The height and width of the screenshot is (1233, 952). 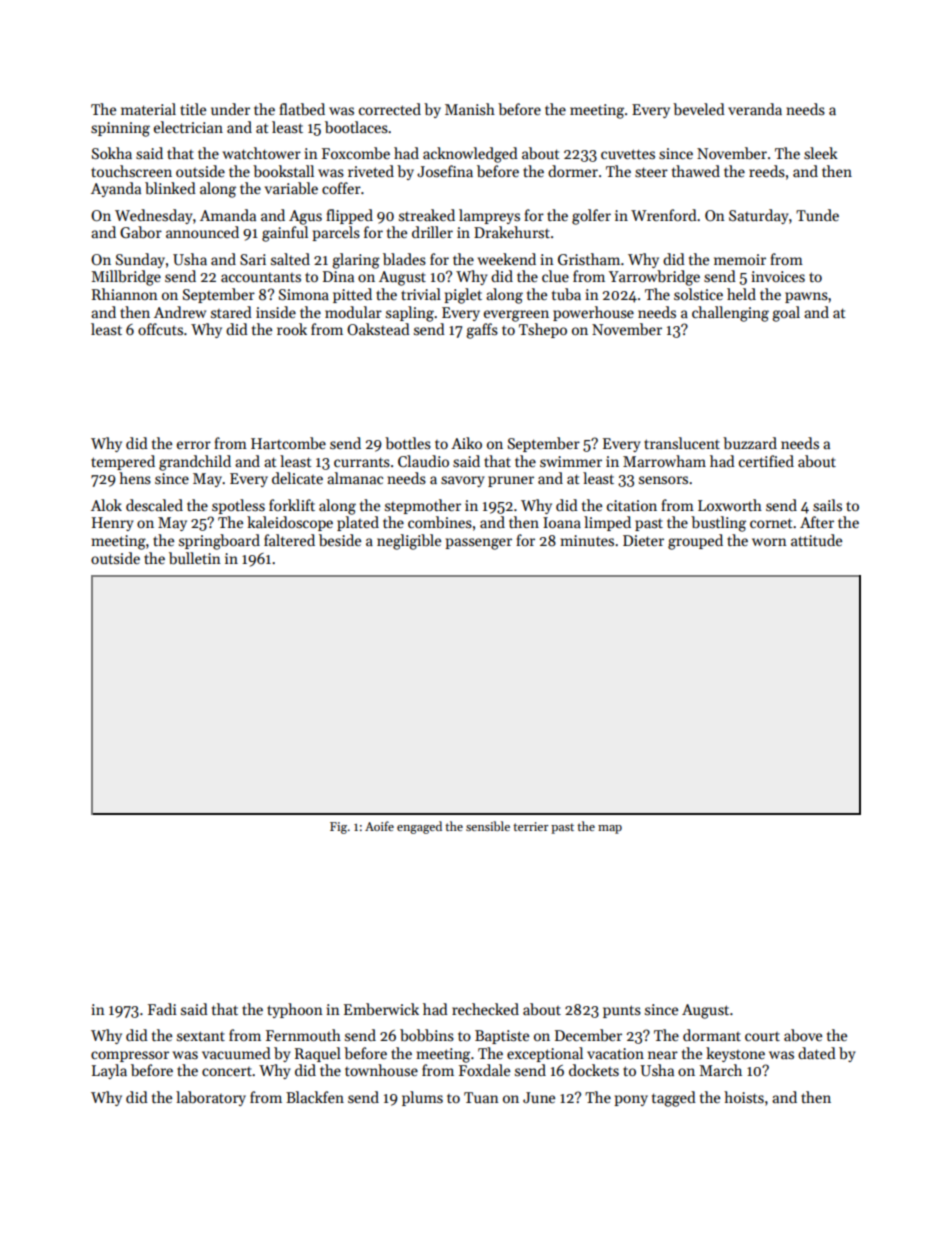 I want to click on under, so click(x=230, y=109).
